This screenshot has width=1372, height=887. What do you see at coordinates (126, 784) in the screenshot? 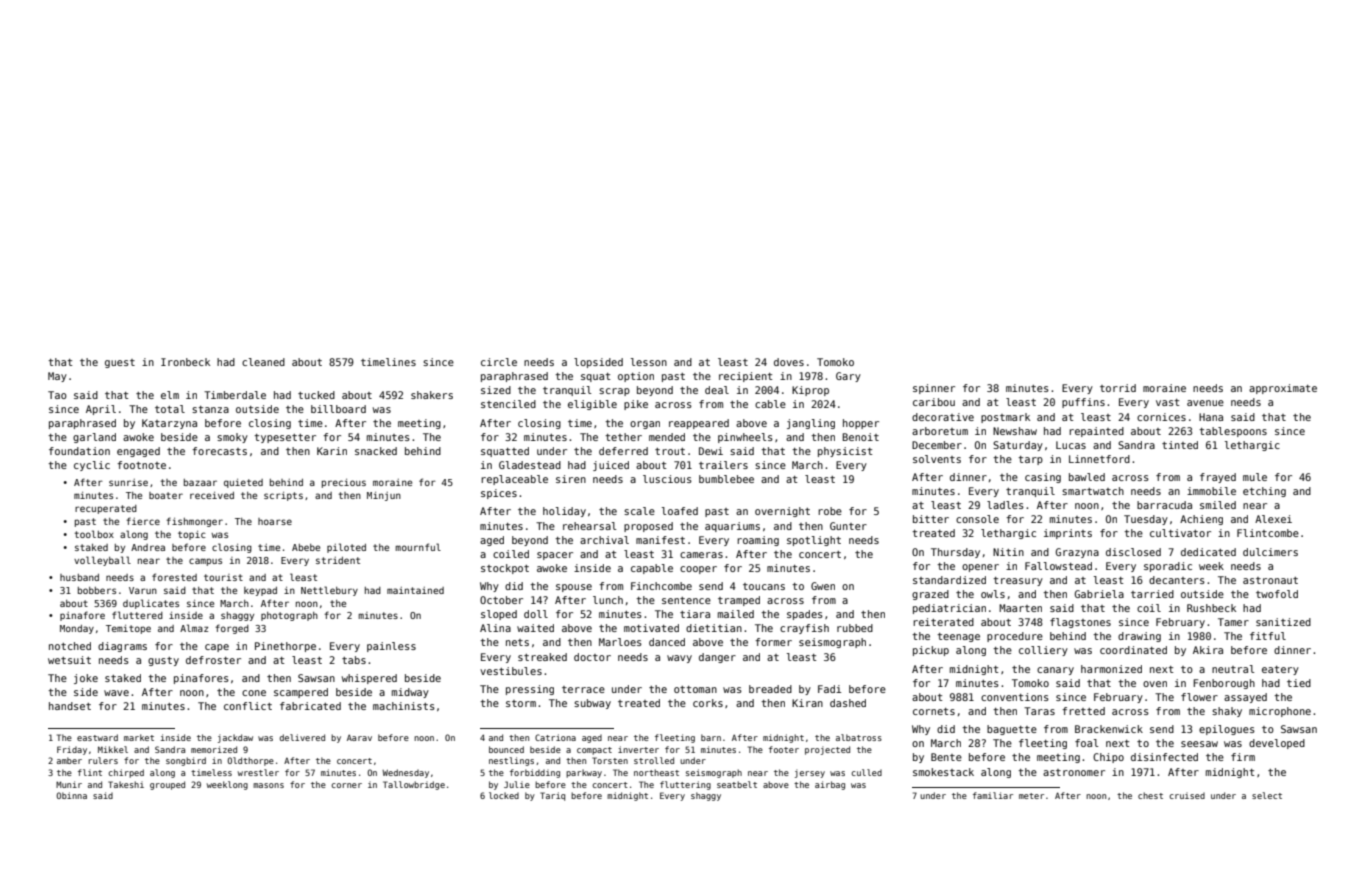
I see `Takeshi` at bounding box center [126, 784].
